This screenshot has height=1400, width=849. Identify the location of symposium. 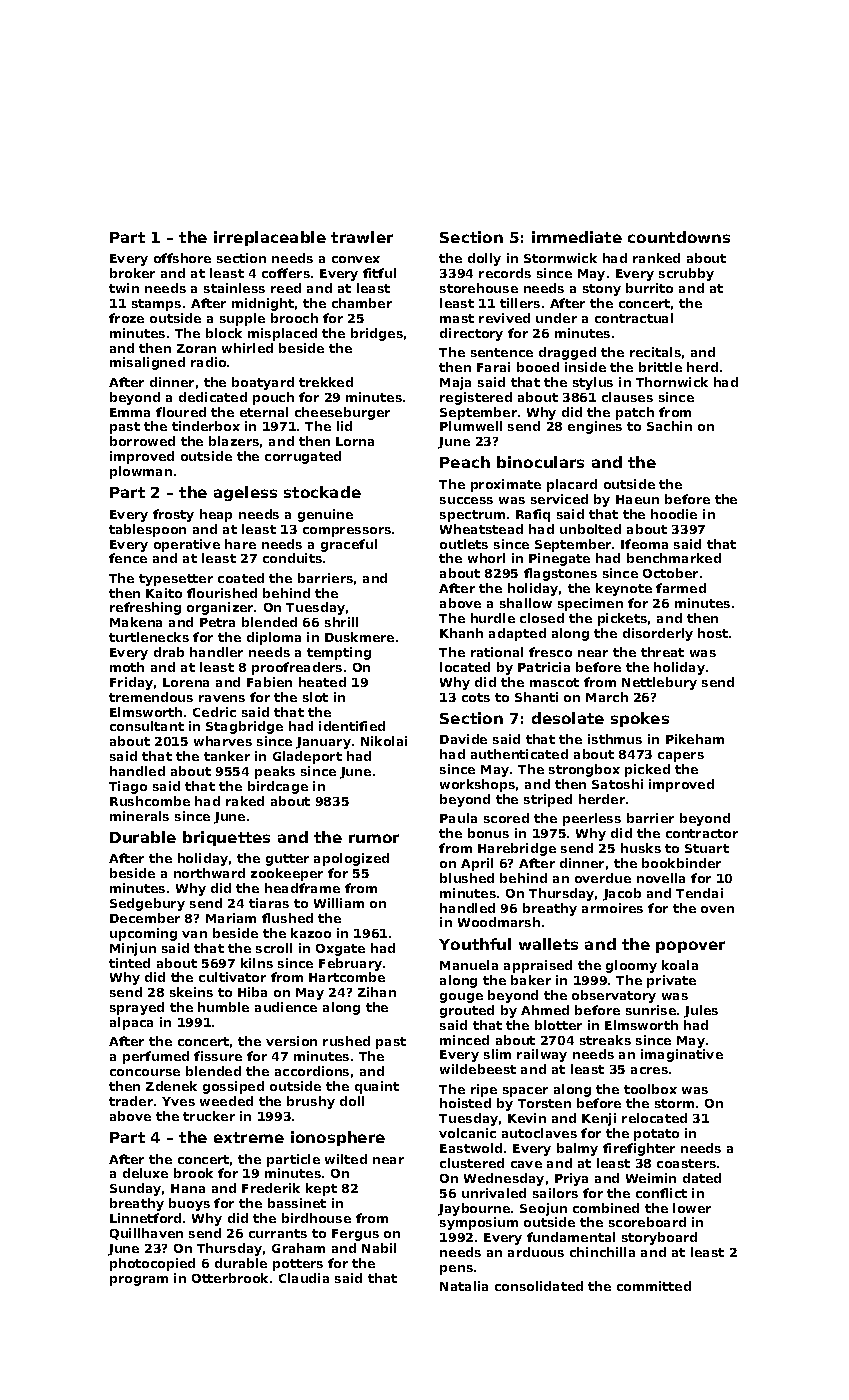
(479, 1223).
